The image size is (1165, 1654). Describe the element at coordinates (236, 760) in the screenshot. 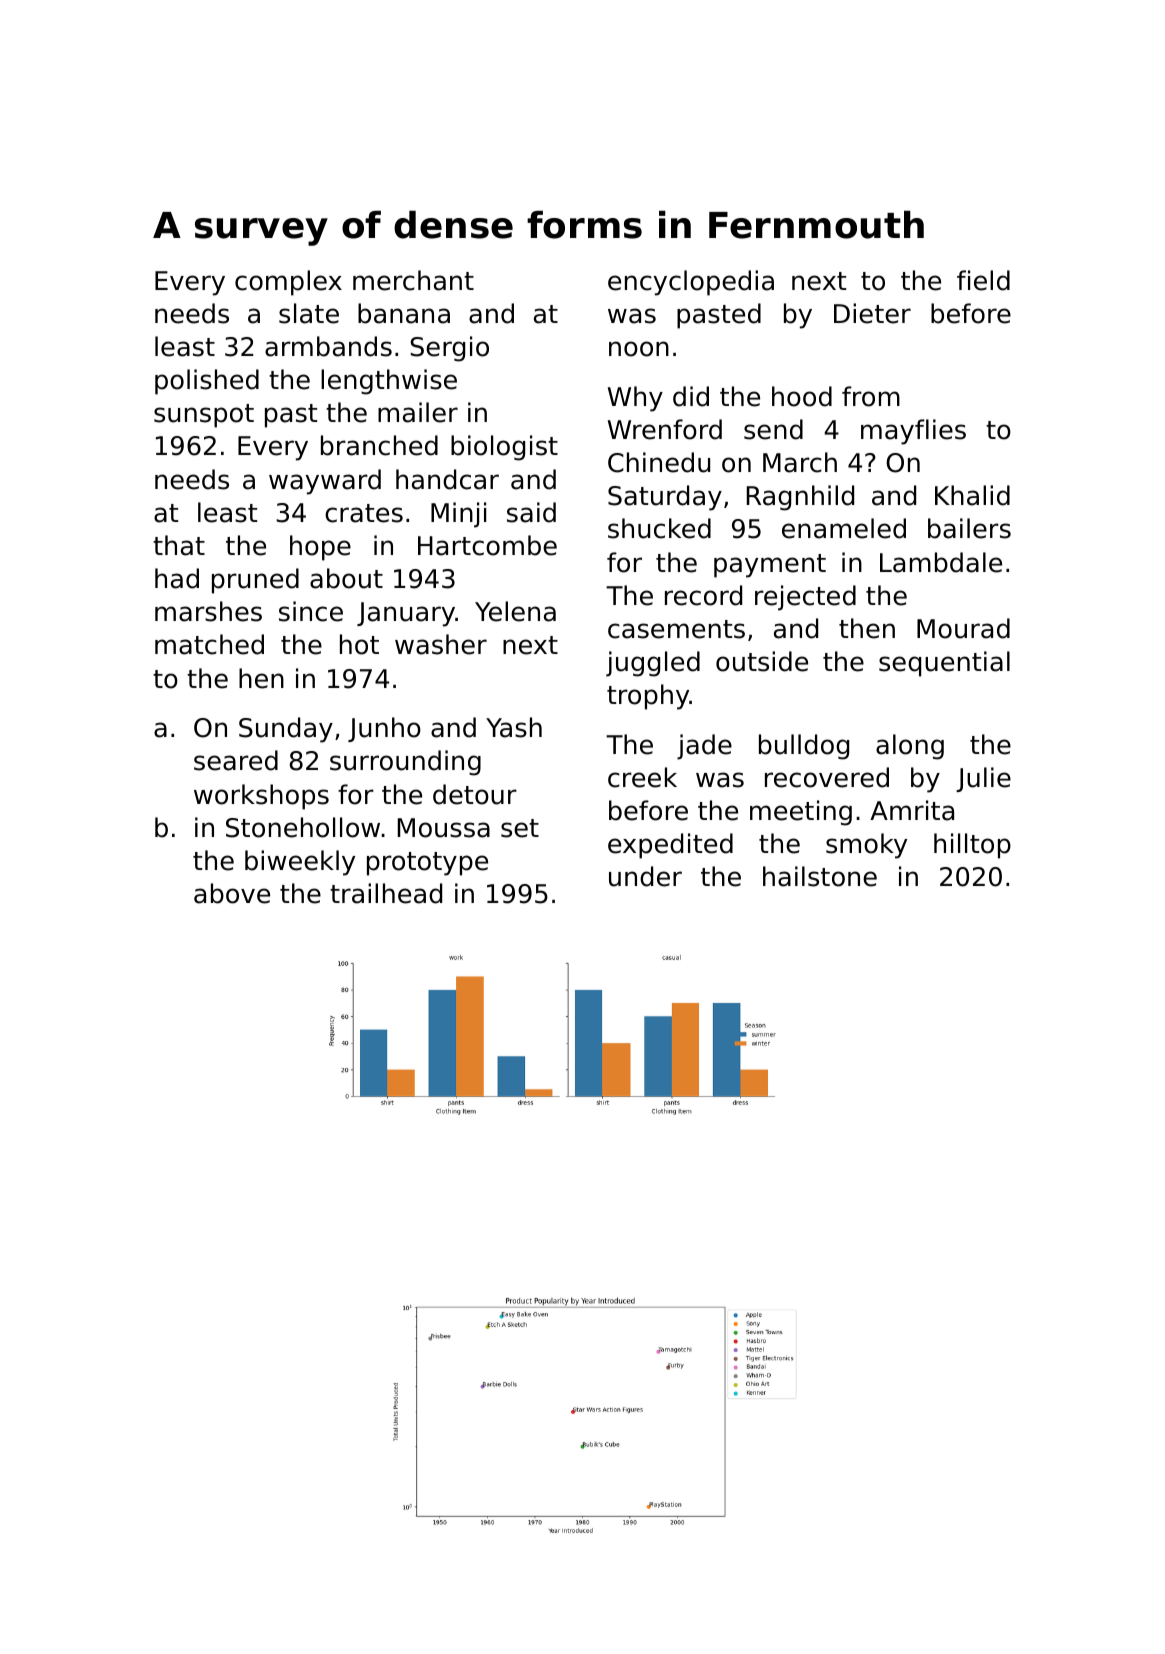

I see `seared` at that location.
